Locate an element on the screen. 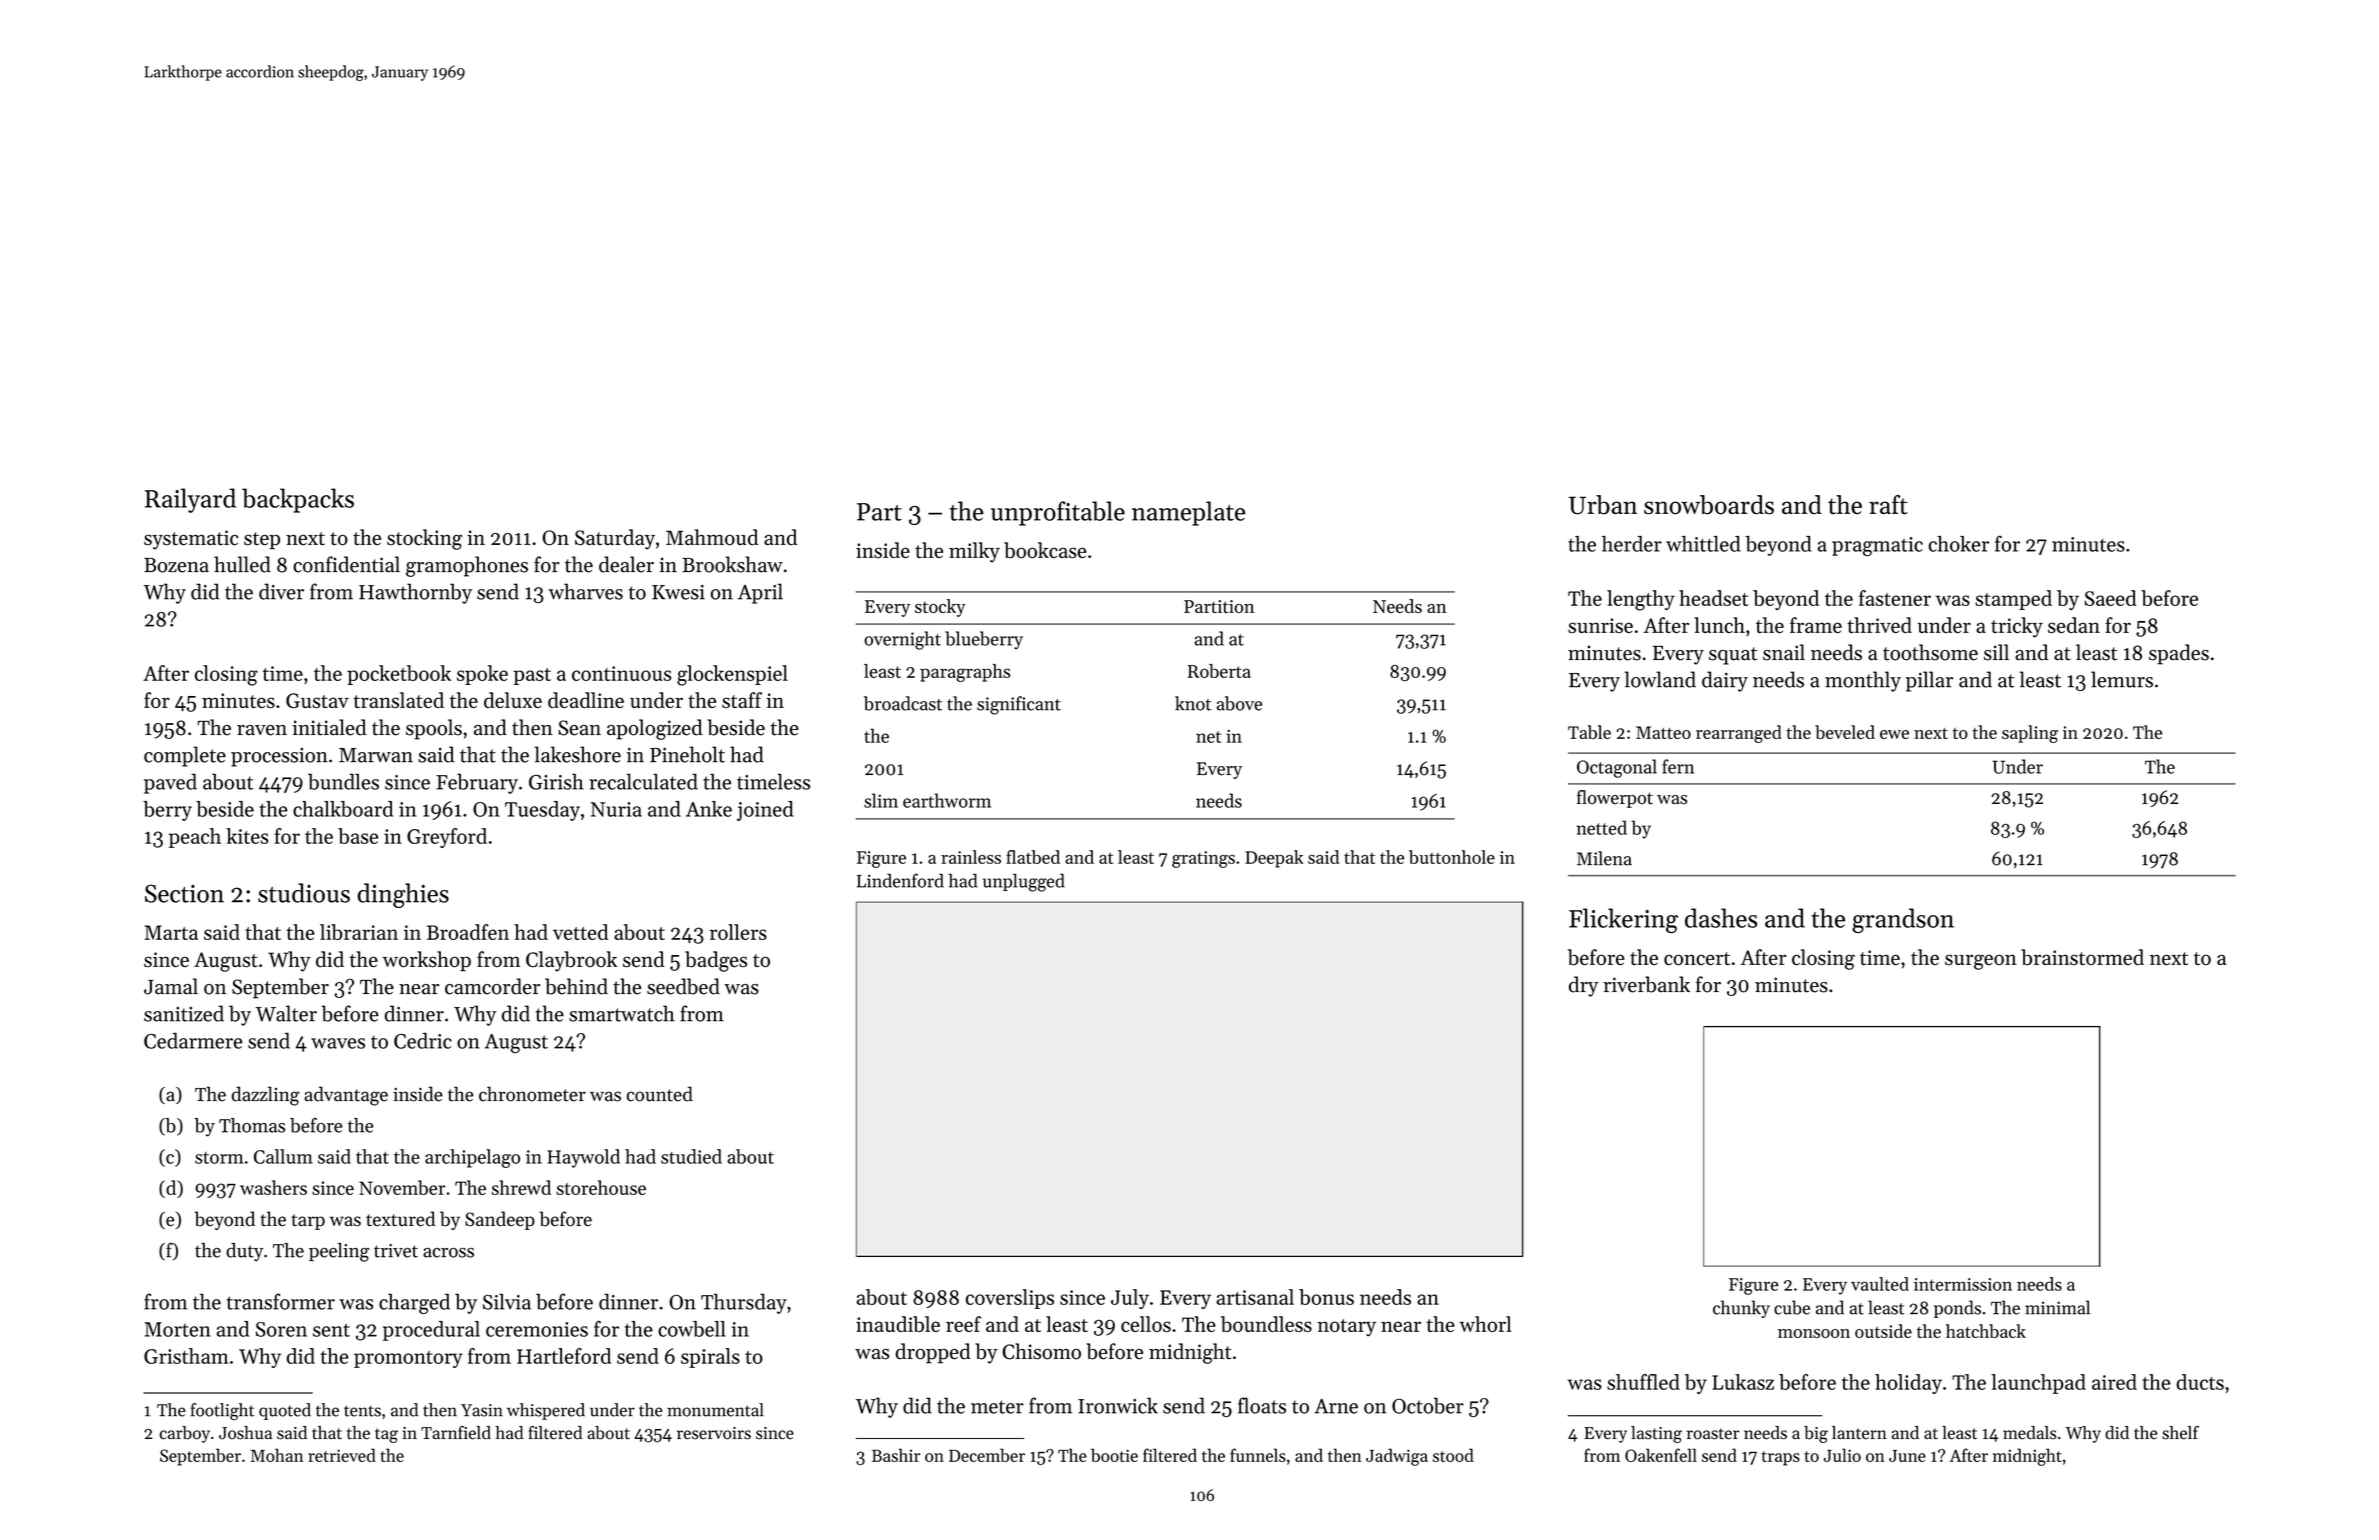  launchpad is located at coordinates (2038, 1384).
